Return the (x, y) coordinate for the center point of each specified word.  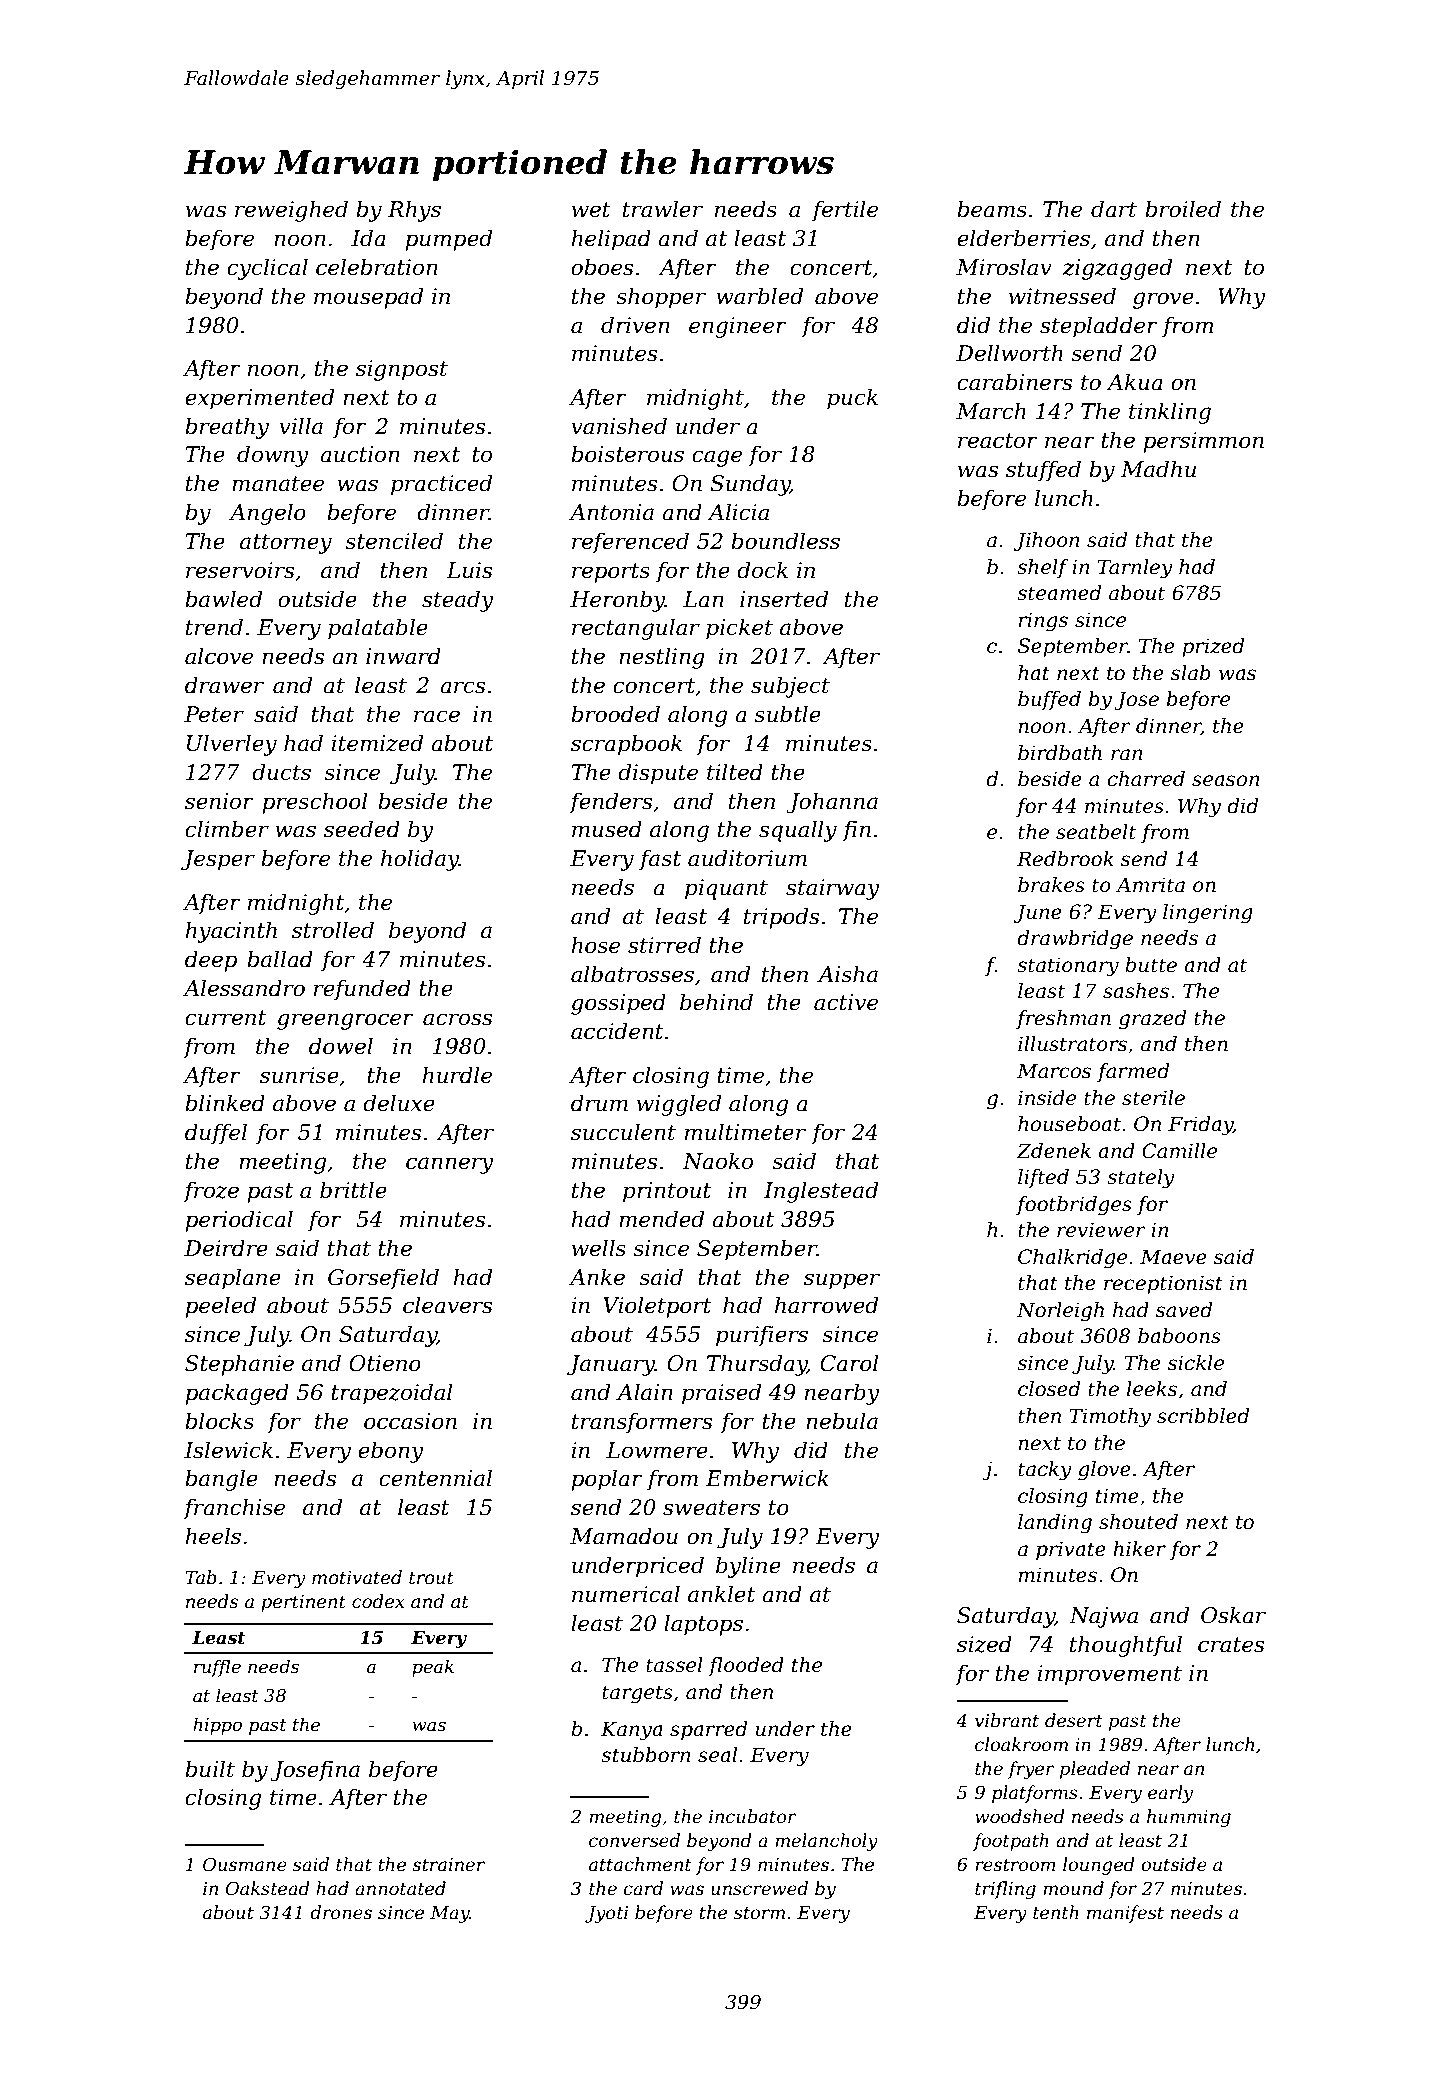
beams (992, 209)
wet (591, 210)
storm (759, 1913)
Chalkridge (1072, 1259)
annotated (400, 1888)
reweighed (291, 211)
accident (617, 1031)
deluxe (399, 1103)
